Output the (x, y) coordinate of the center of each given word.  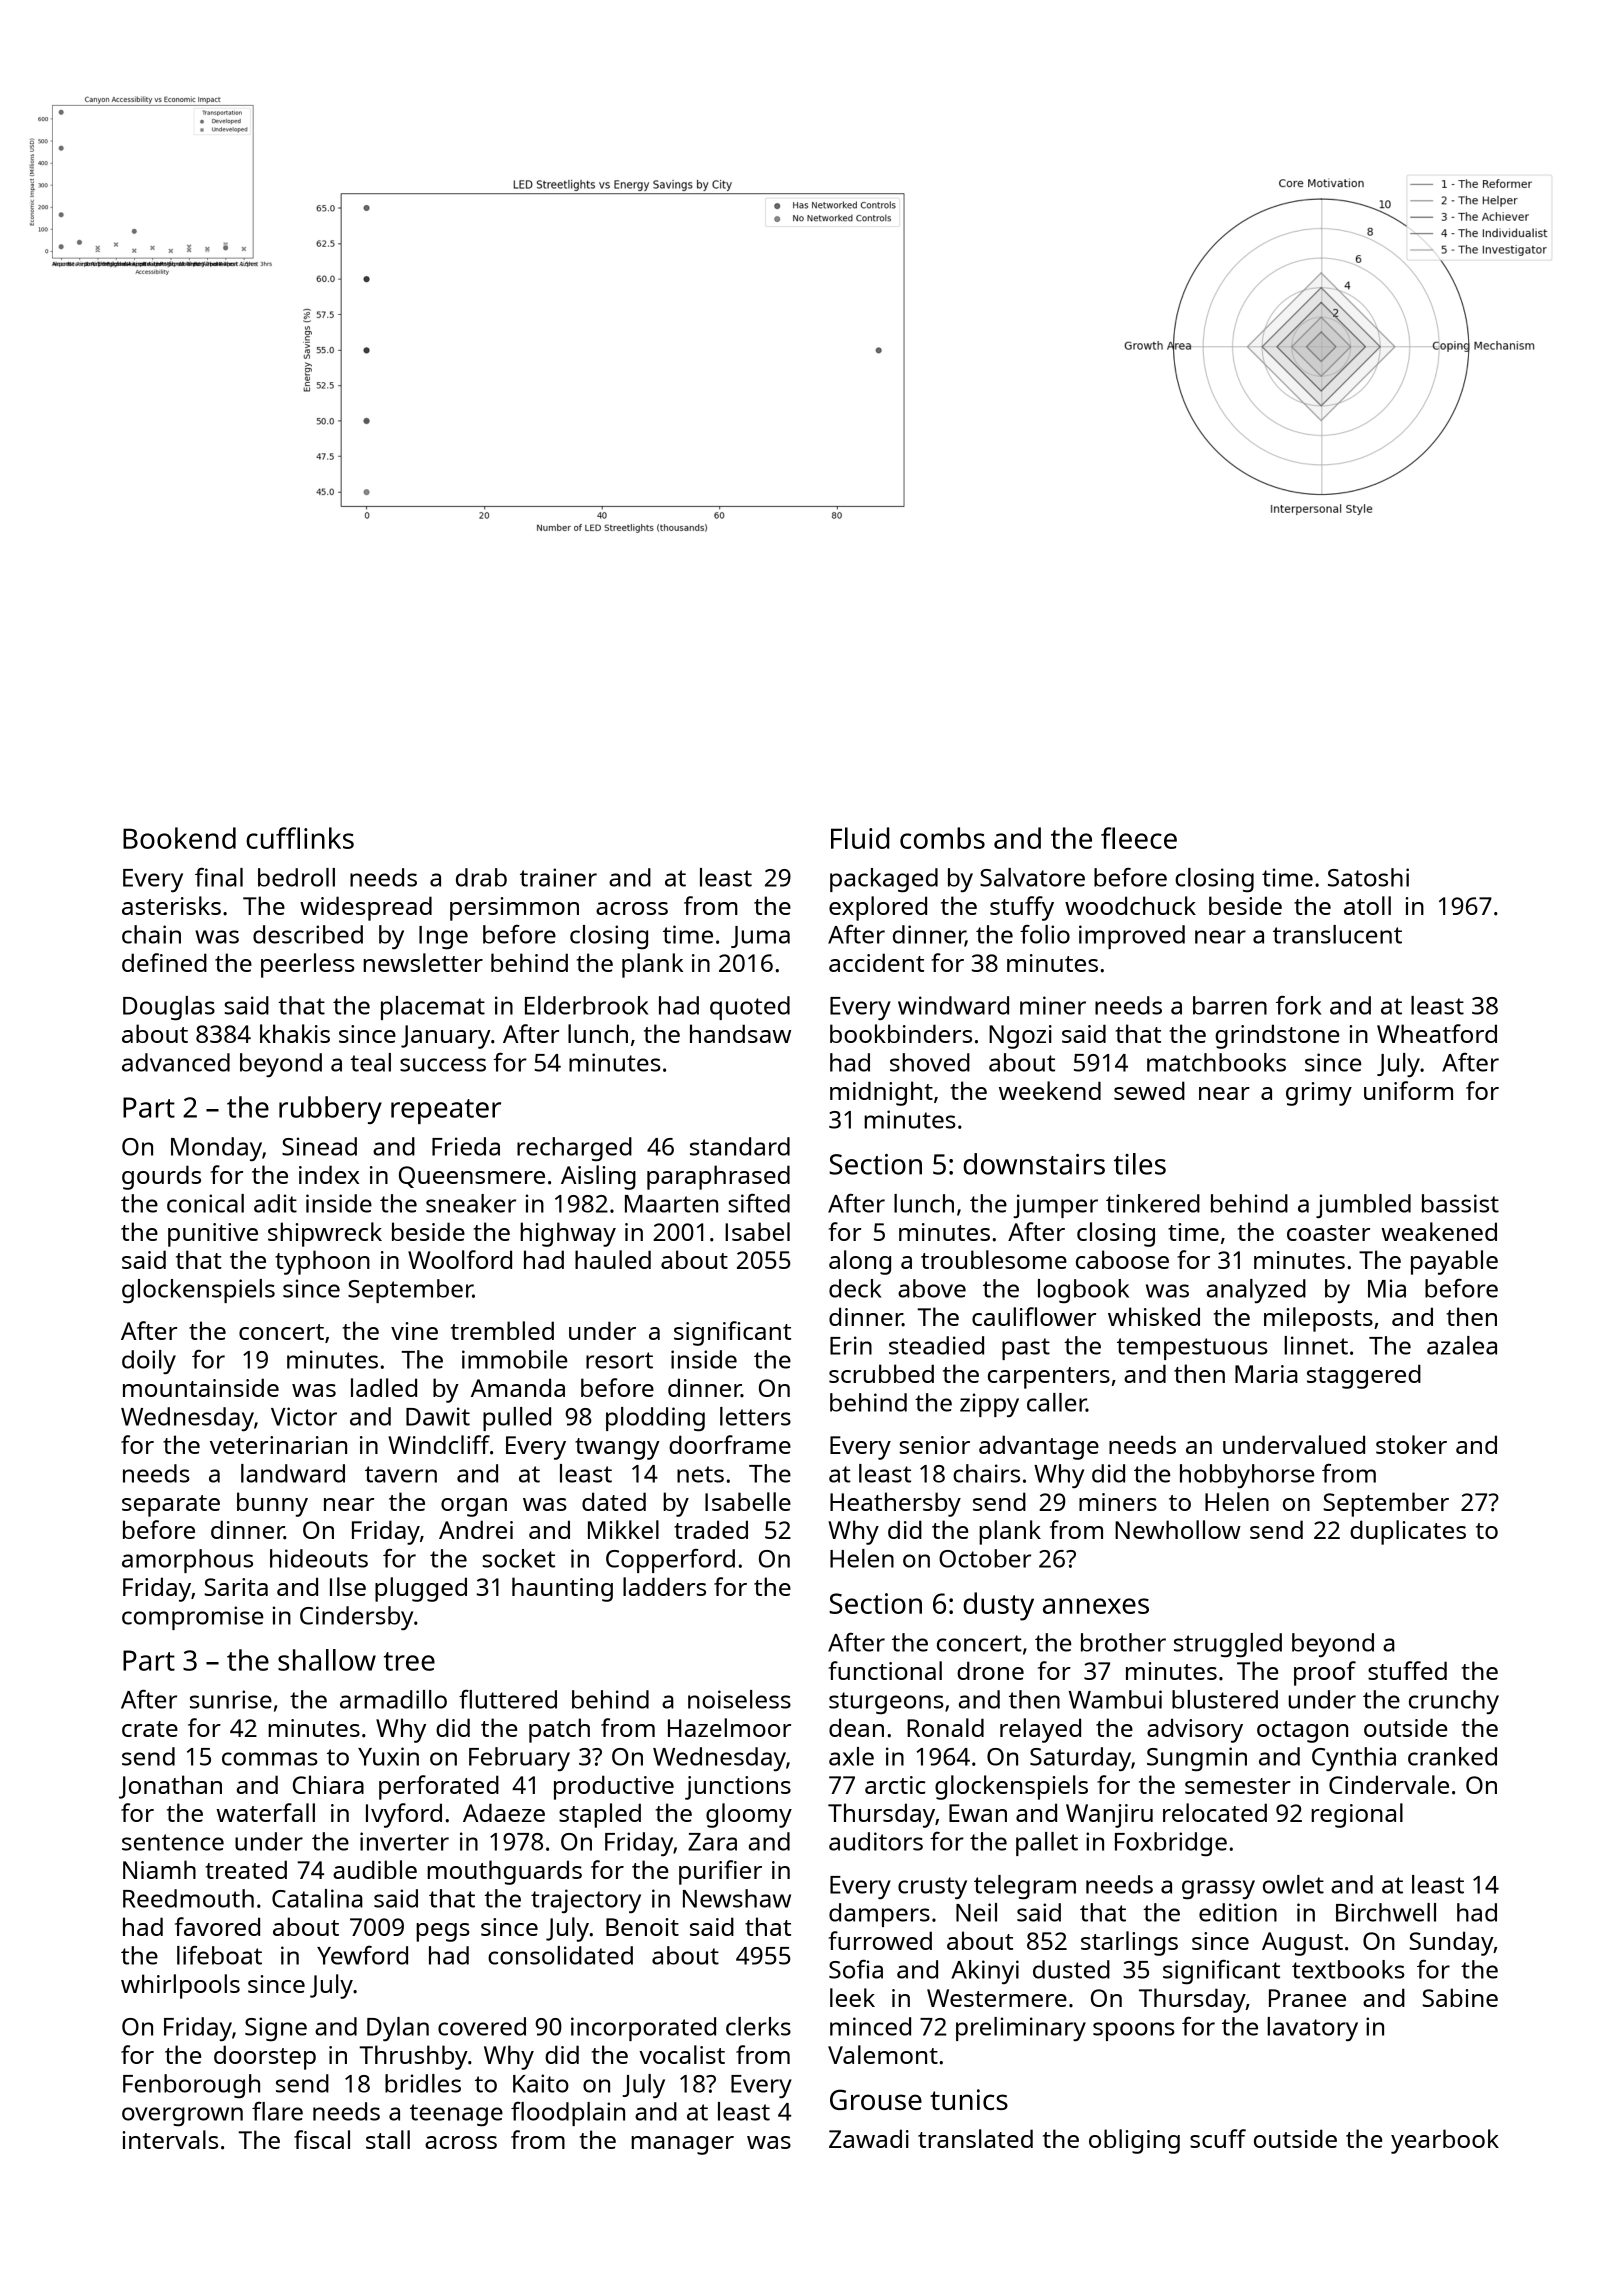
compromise (192, 1618)
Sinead (319, 1146)
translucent (1337, 934)
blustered (1225, 1699)
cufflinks (300, 838)
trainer (558, 877)
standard (740, 1146)
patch (559, 1730)
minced (870, 2026)
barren (1230, 1005)
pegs (443, 1932)
